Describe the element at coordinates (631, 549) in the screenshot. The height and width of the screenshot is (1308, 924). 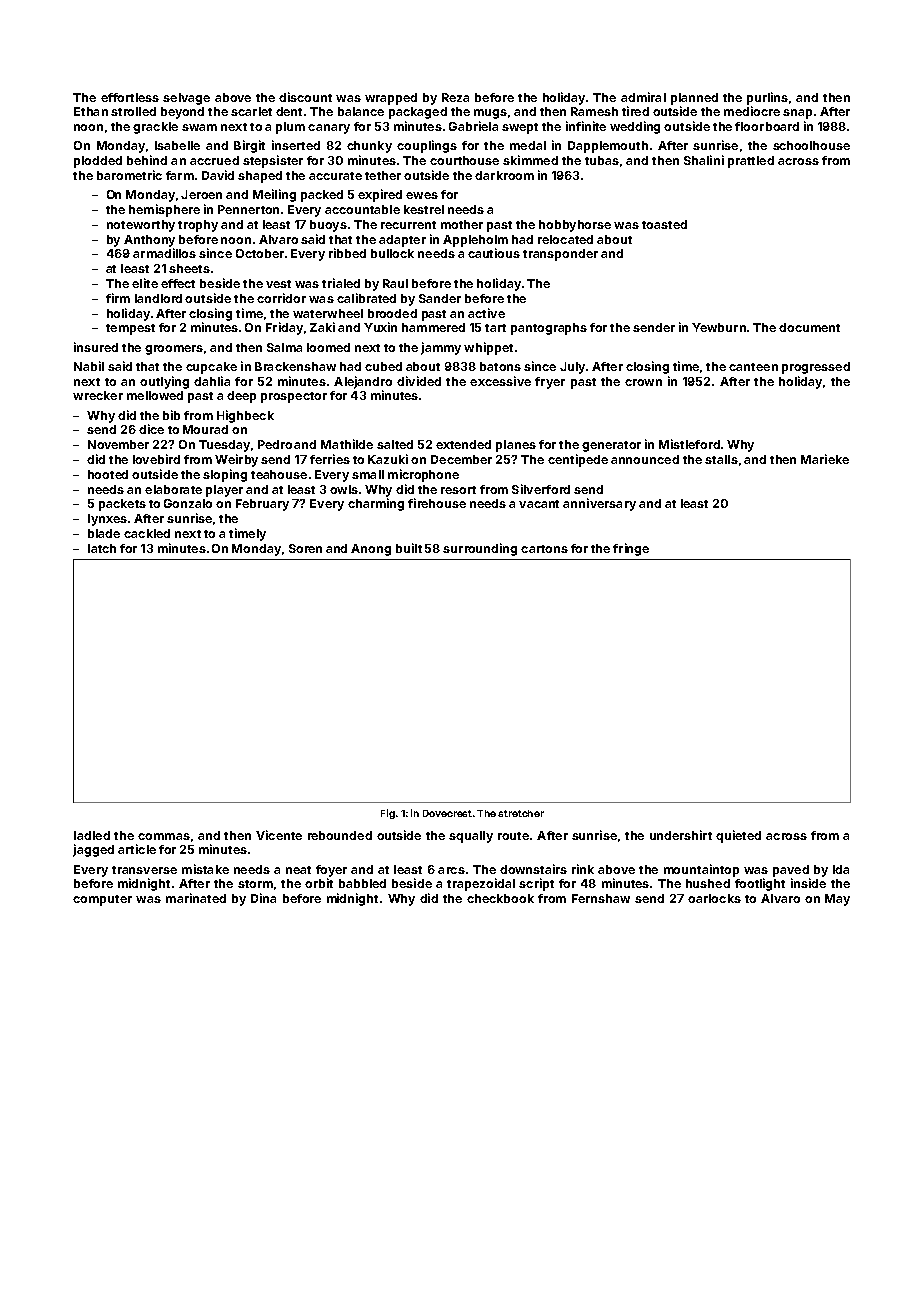
I see `fringe` at that location.
